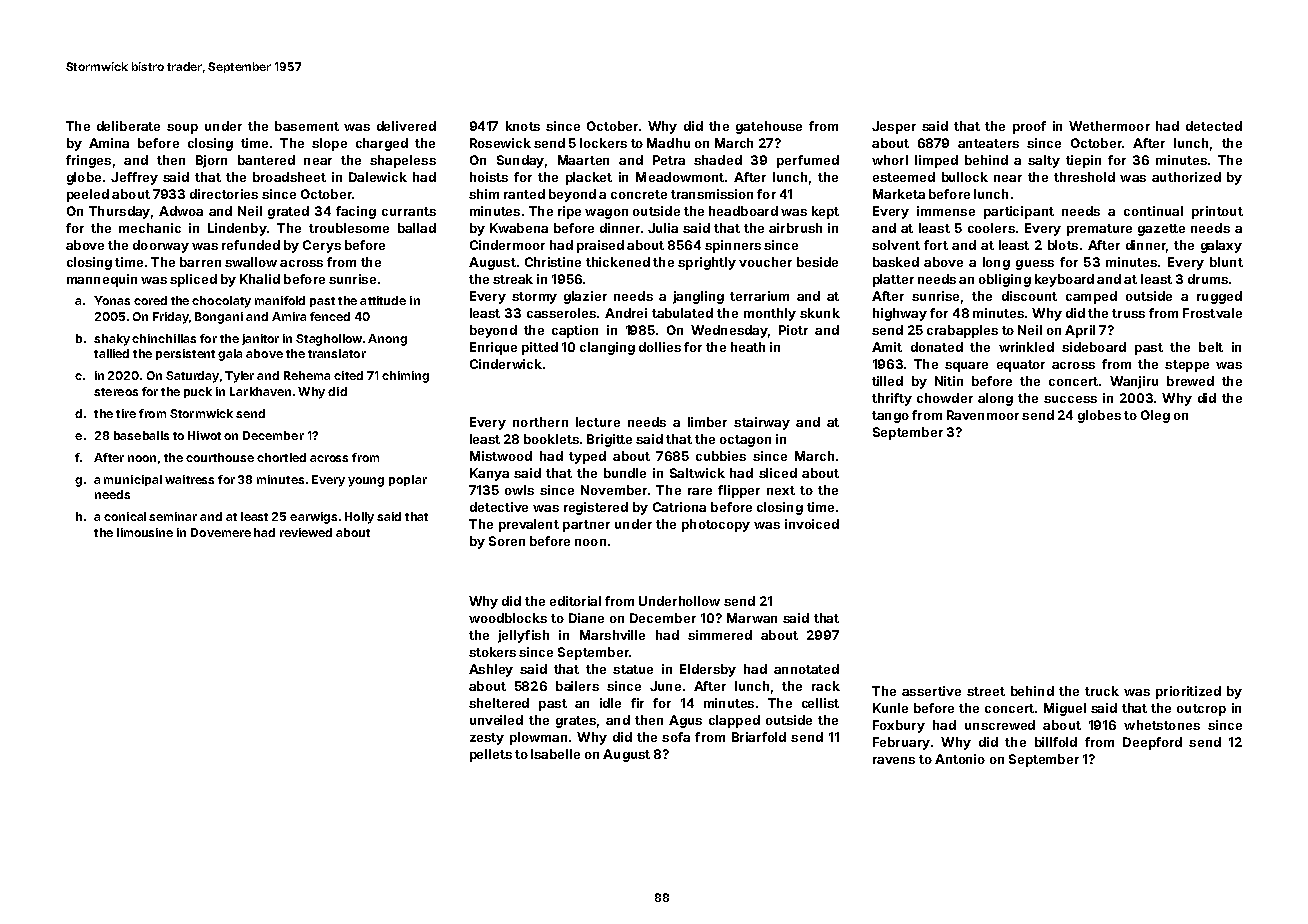 Image resolution: width=1308 pixels, height=924 pixels. Describe the element at coordinates (496, 720) in the document. I see `unveiled` at that location.
